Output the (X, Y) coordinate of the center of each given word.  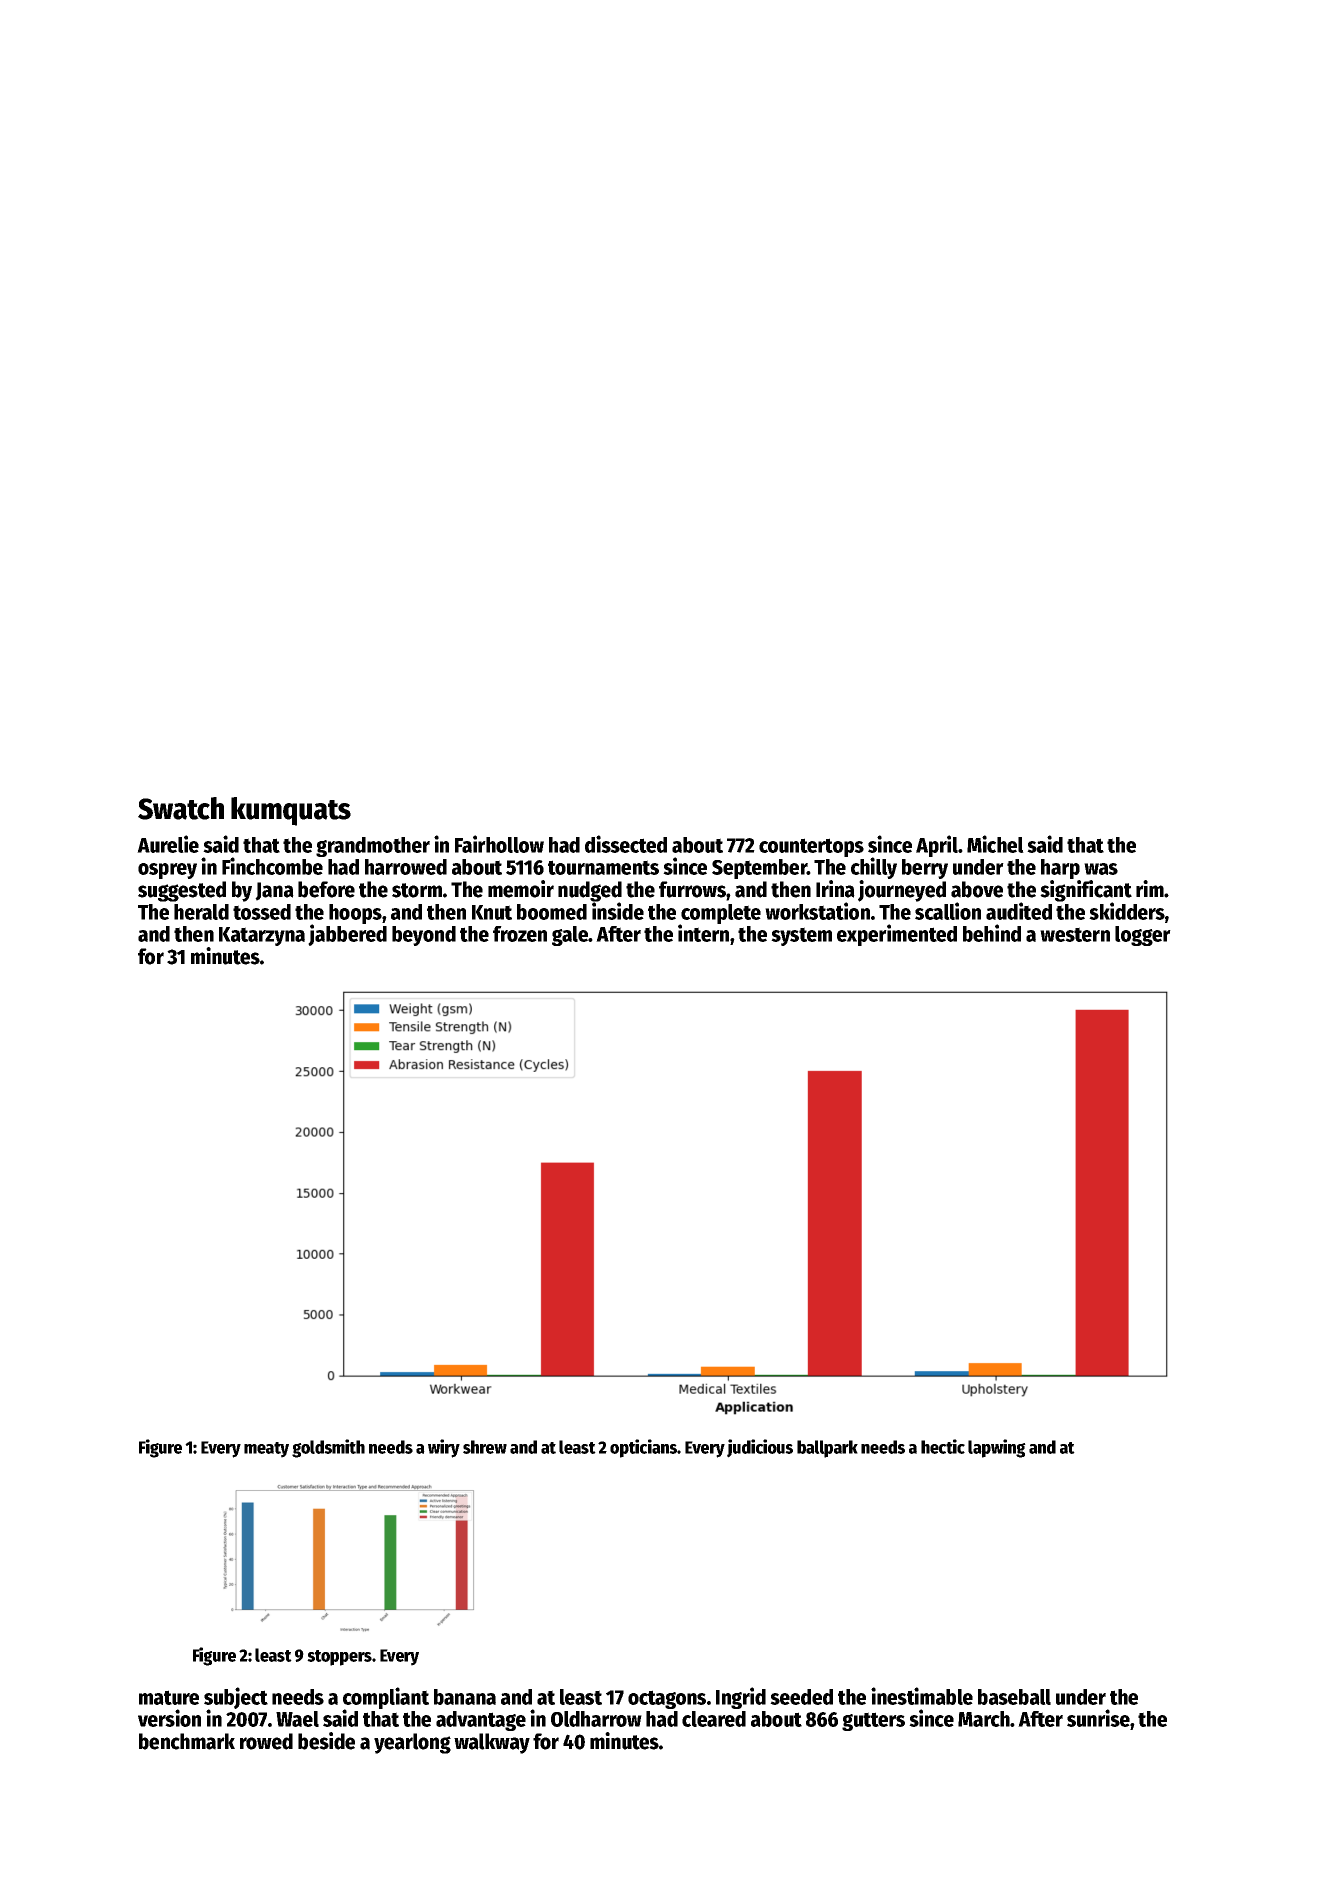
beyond (424, 936)
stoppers (339, 1658)
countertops (811, 847)
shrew (485, 1447)
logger (1143, 936)
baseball (1014, 1697)
